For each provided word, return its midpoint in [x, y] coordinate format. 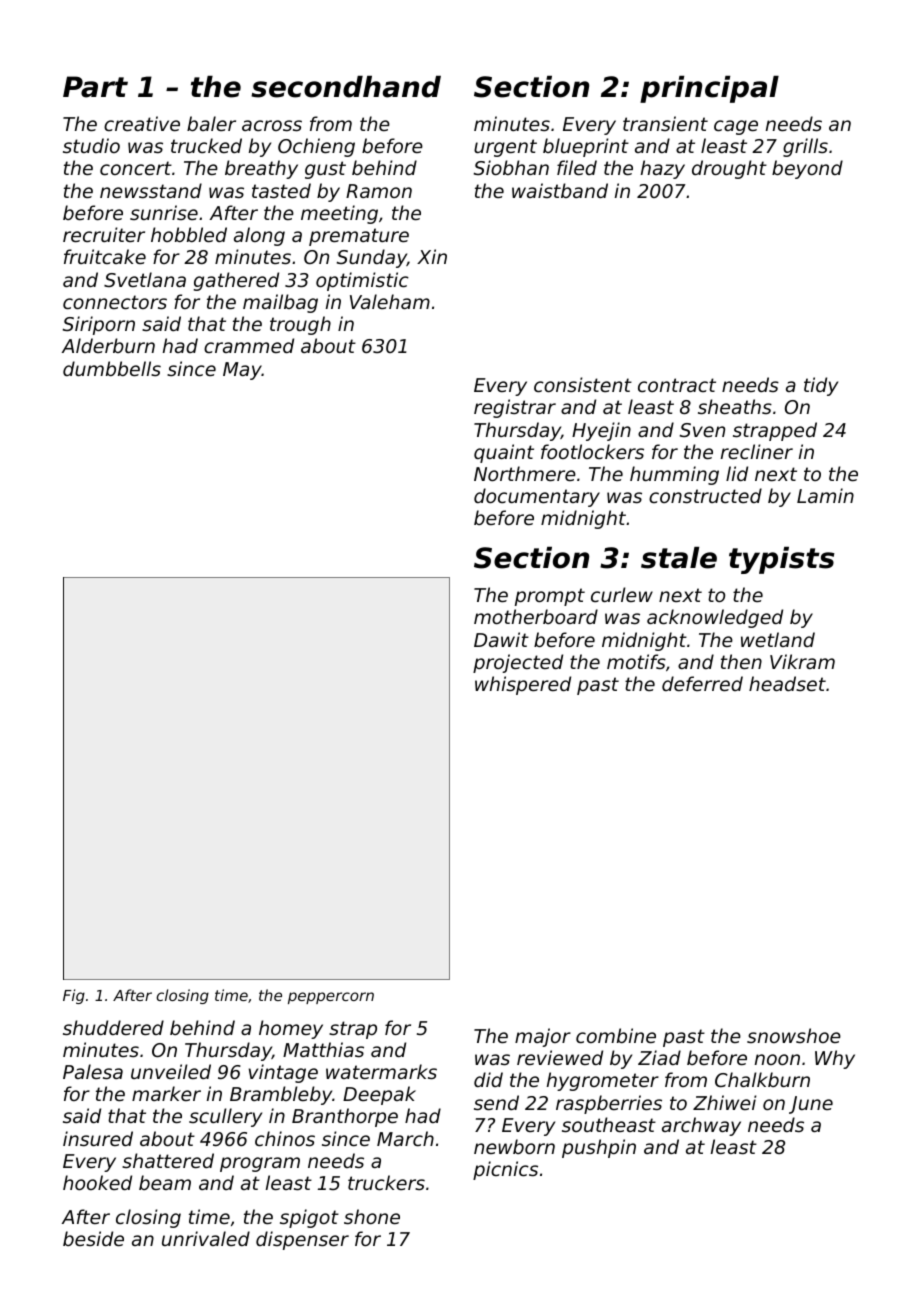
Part [95, 87]
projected [518, 663]
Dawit [501, 639]
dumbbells [112, 368]
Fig [74, 996]
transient [665, 123]
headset [787, 683]
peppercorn [331, 998]
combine [616, 1035]
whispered [523, 685]
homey [291, 1029]
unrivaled [206, 1238]
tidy [821, 386]
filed [577, 167]
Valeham [390, 301]
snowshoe [794, 1035]
